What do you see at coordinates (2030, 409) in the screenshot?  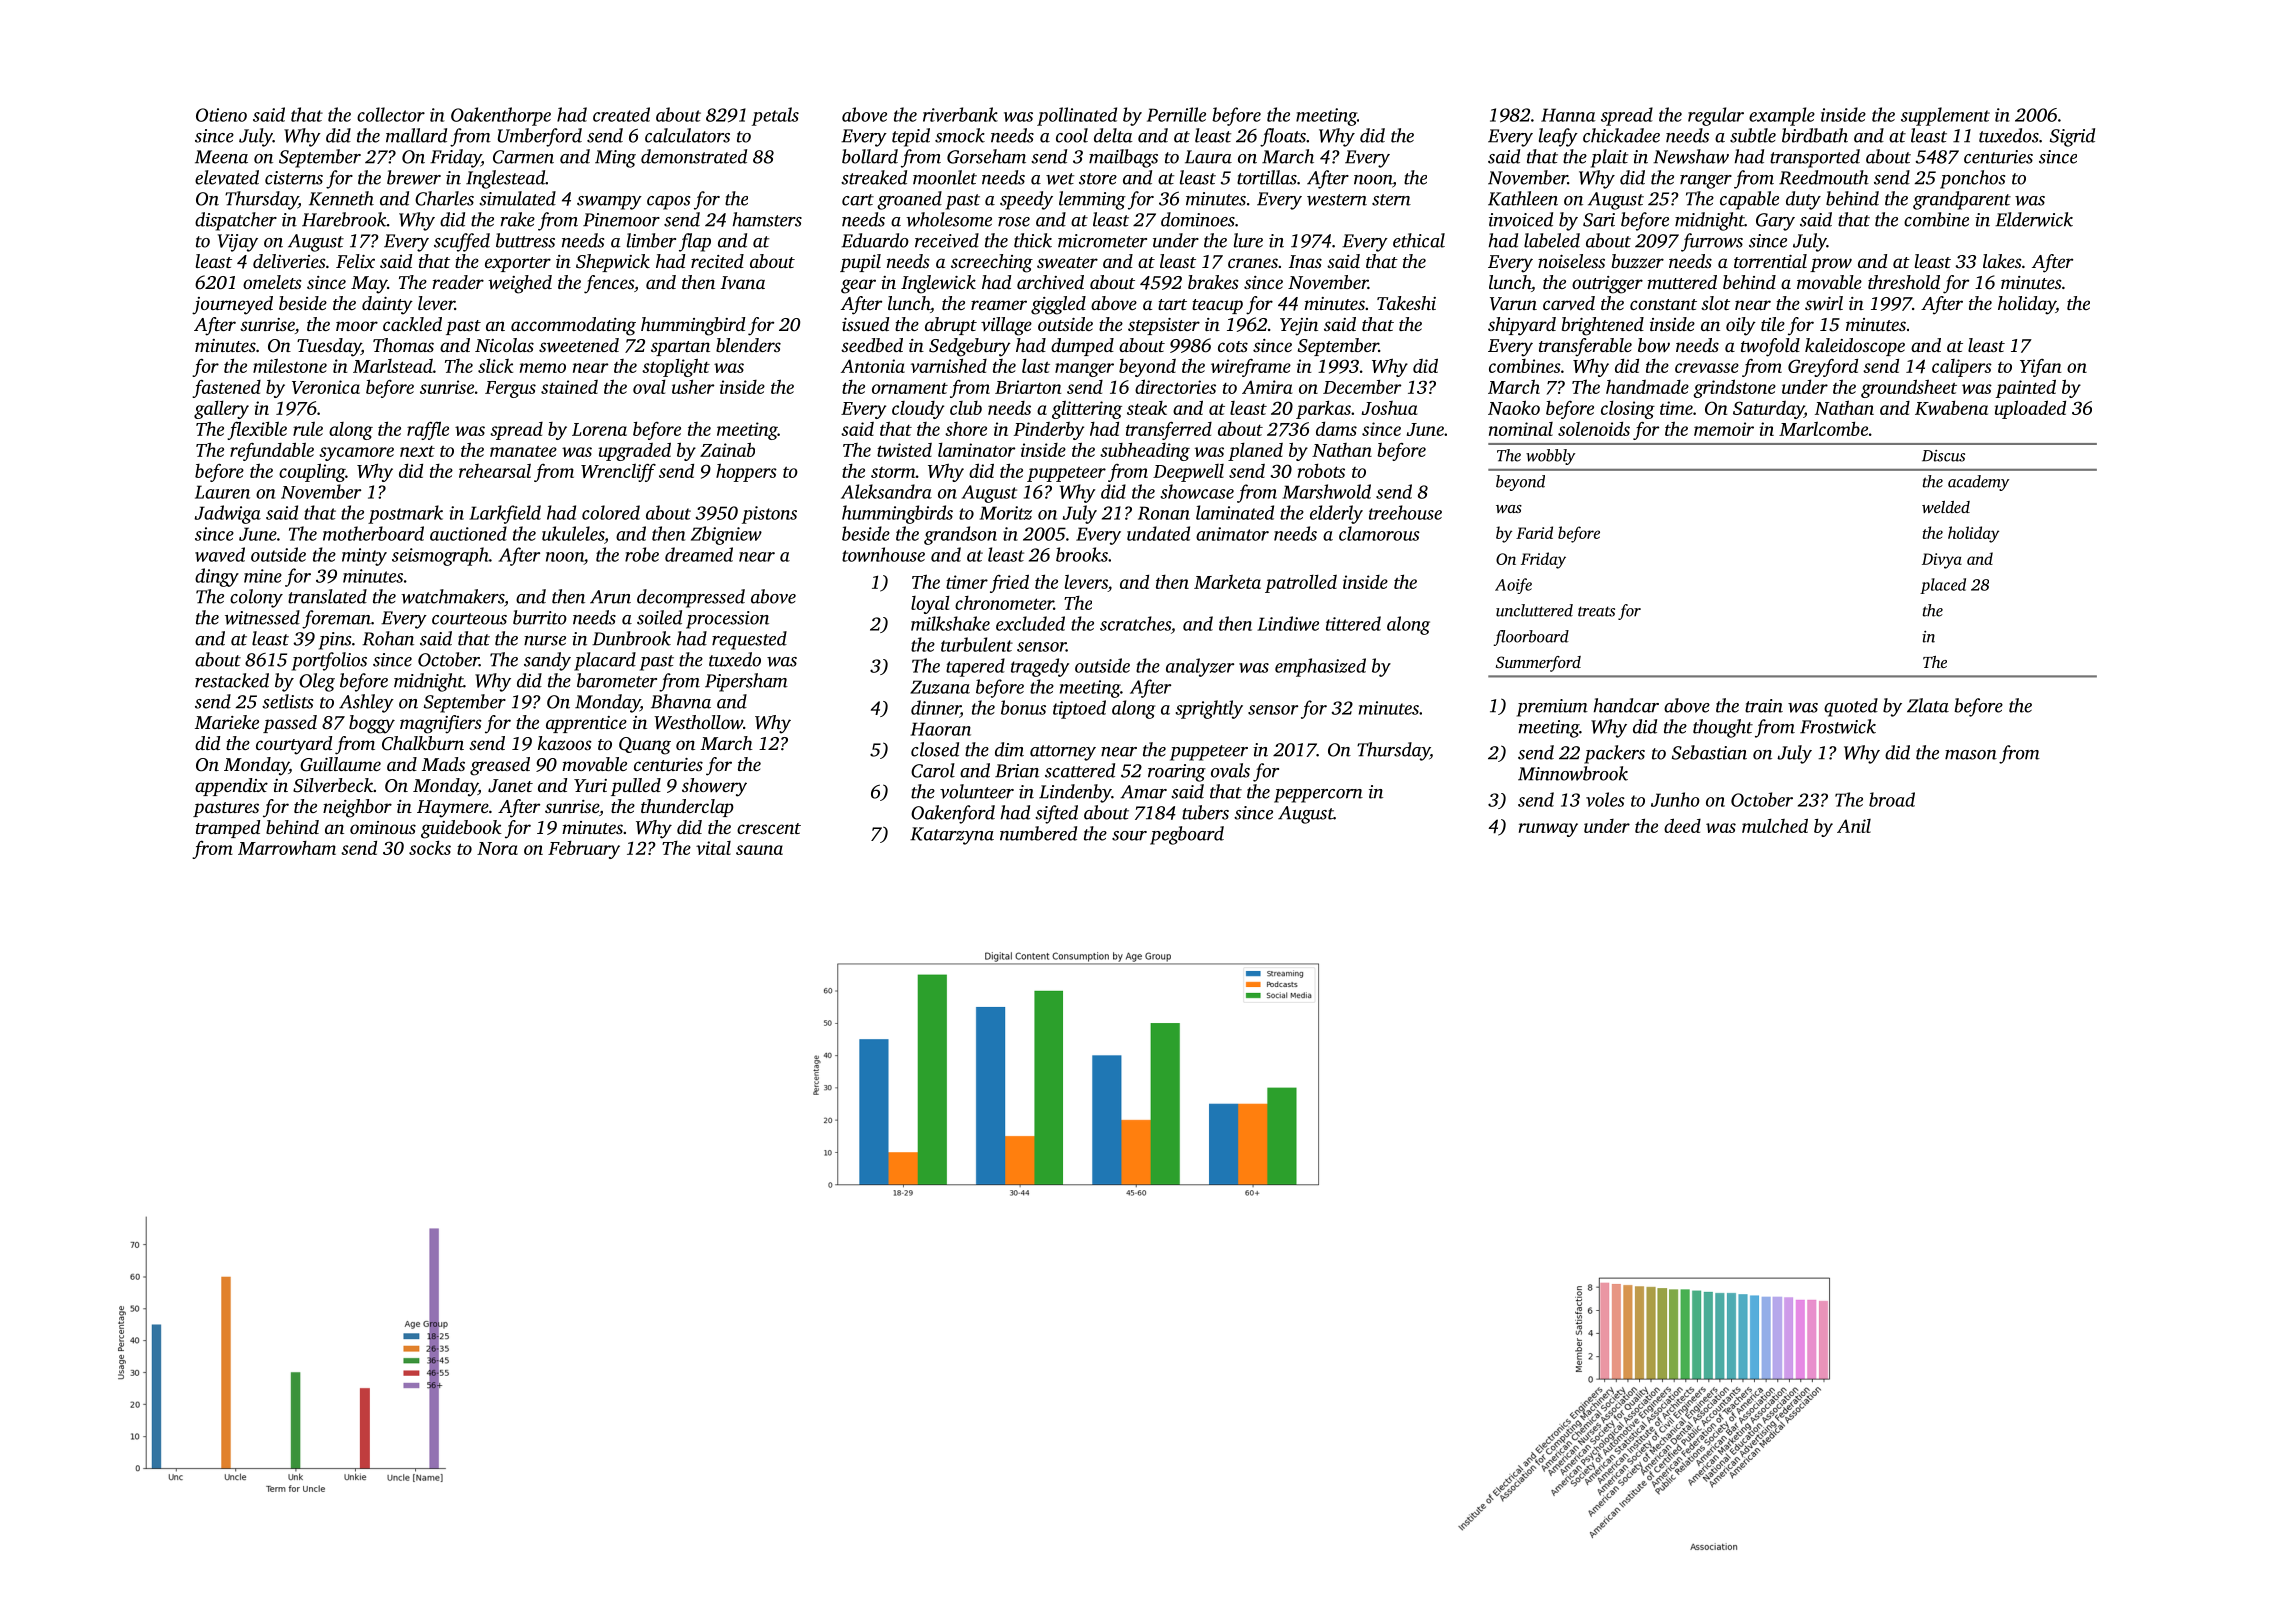 I see `uploaded` at bounding box center [2030, 409].
